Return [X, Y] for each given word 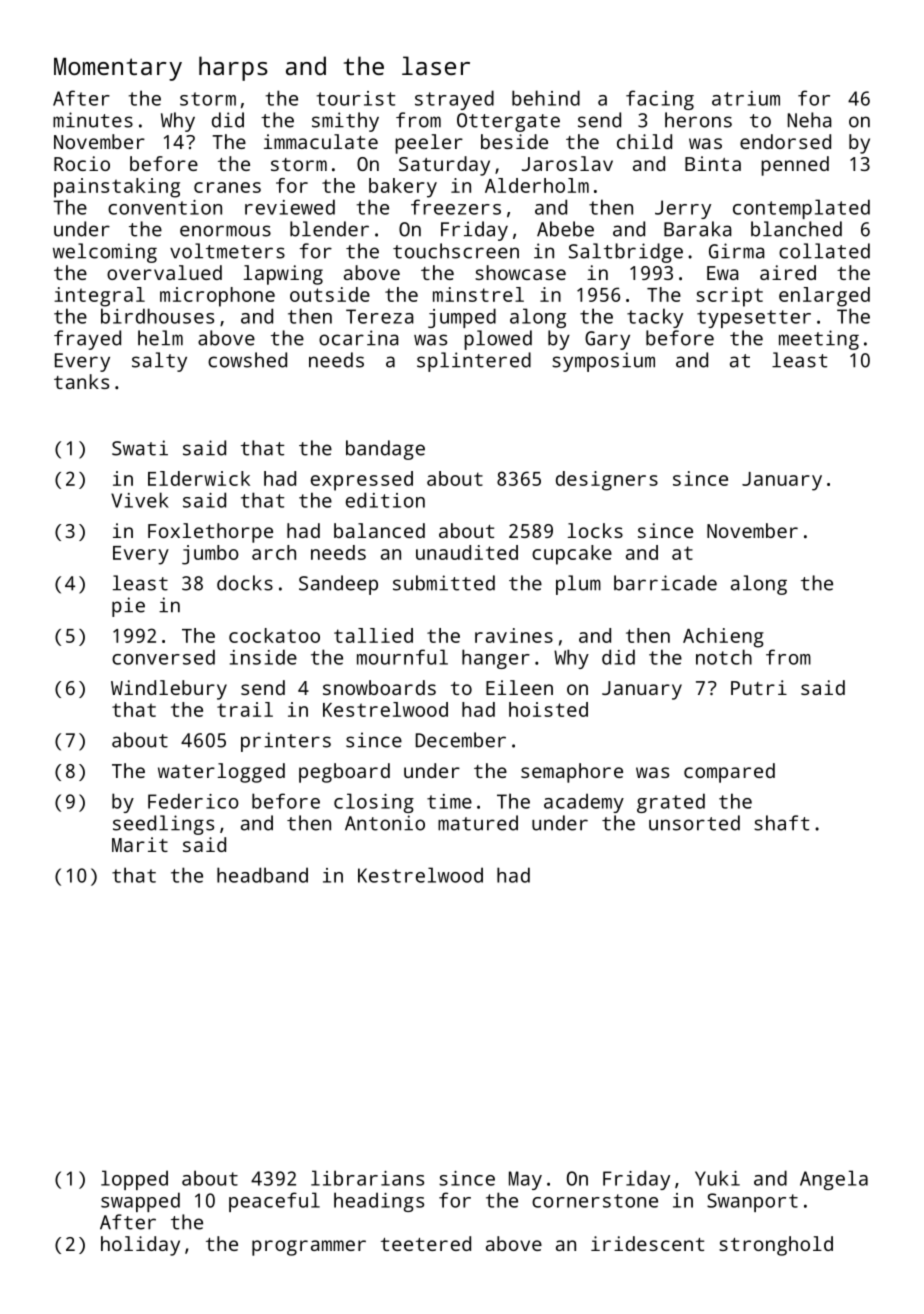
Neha [810, 120]
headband [262, 875]
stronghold [776, 1246]
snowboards [379, 687]
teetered [426, 1243]
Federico [193, 801]
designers [607, 481]
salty [159, 362]
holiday [140, 1246]
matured [478, 823]
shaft [782, 823]
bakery [403, 188]
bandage [385, 450]
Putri [759, 687]
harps [233, 68]
